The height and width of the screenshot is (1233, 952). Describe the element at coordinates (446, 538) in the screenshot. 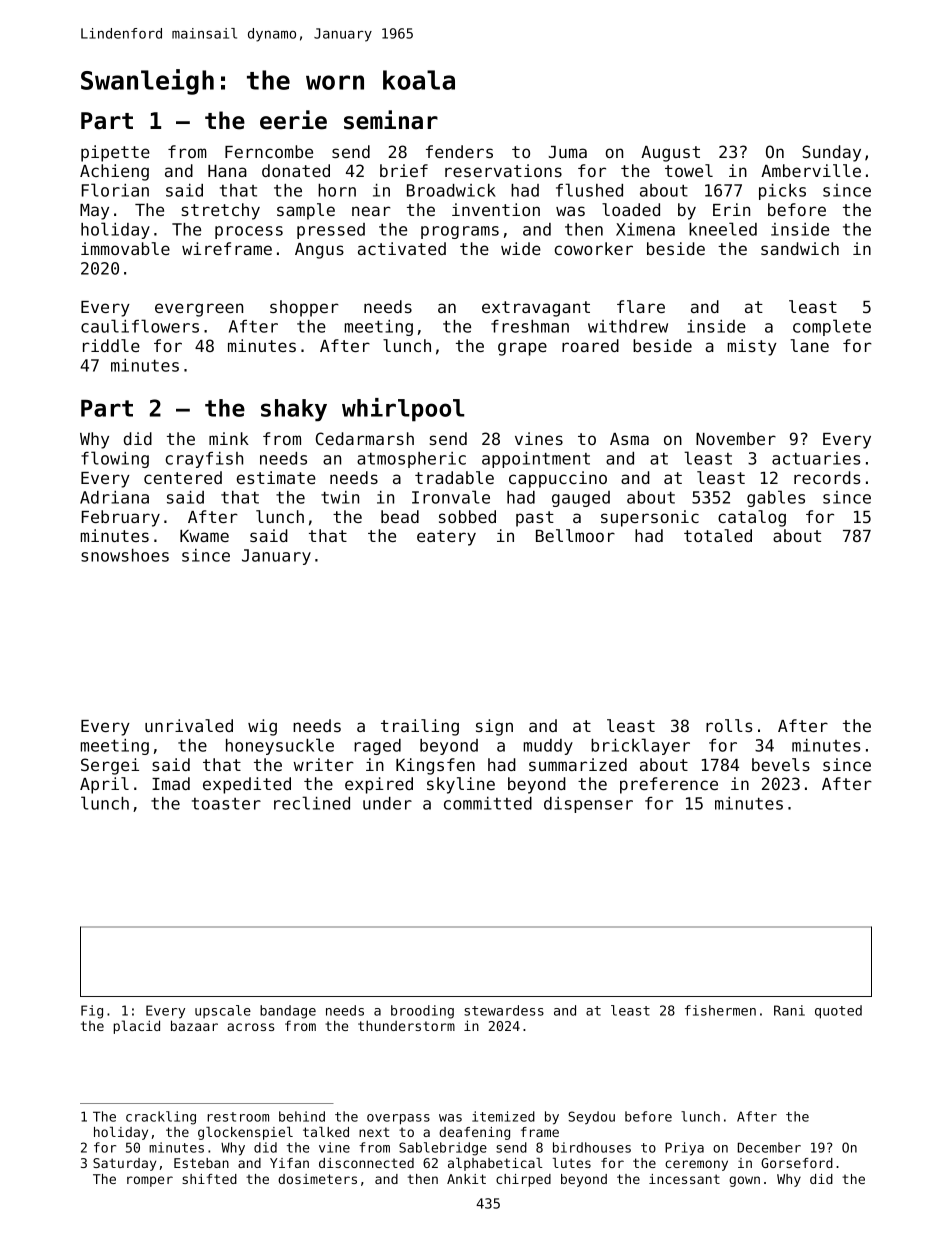

I see `eatery` at that location.
